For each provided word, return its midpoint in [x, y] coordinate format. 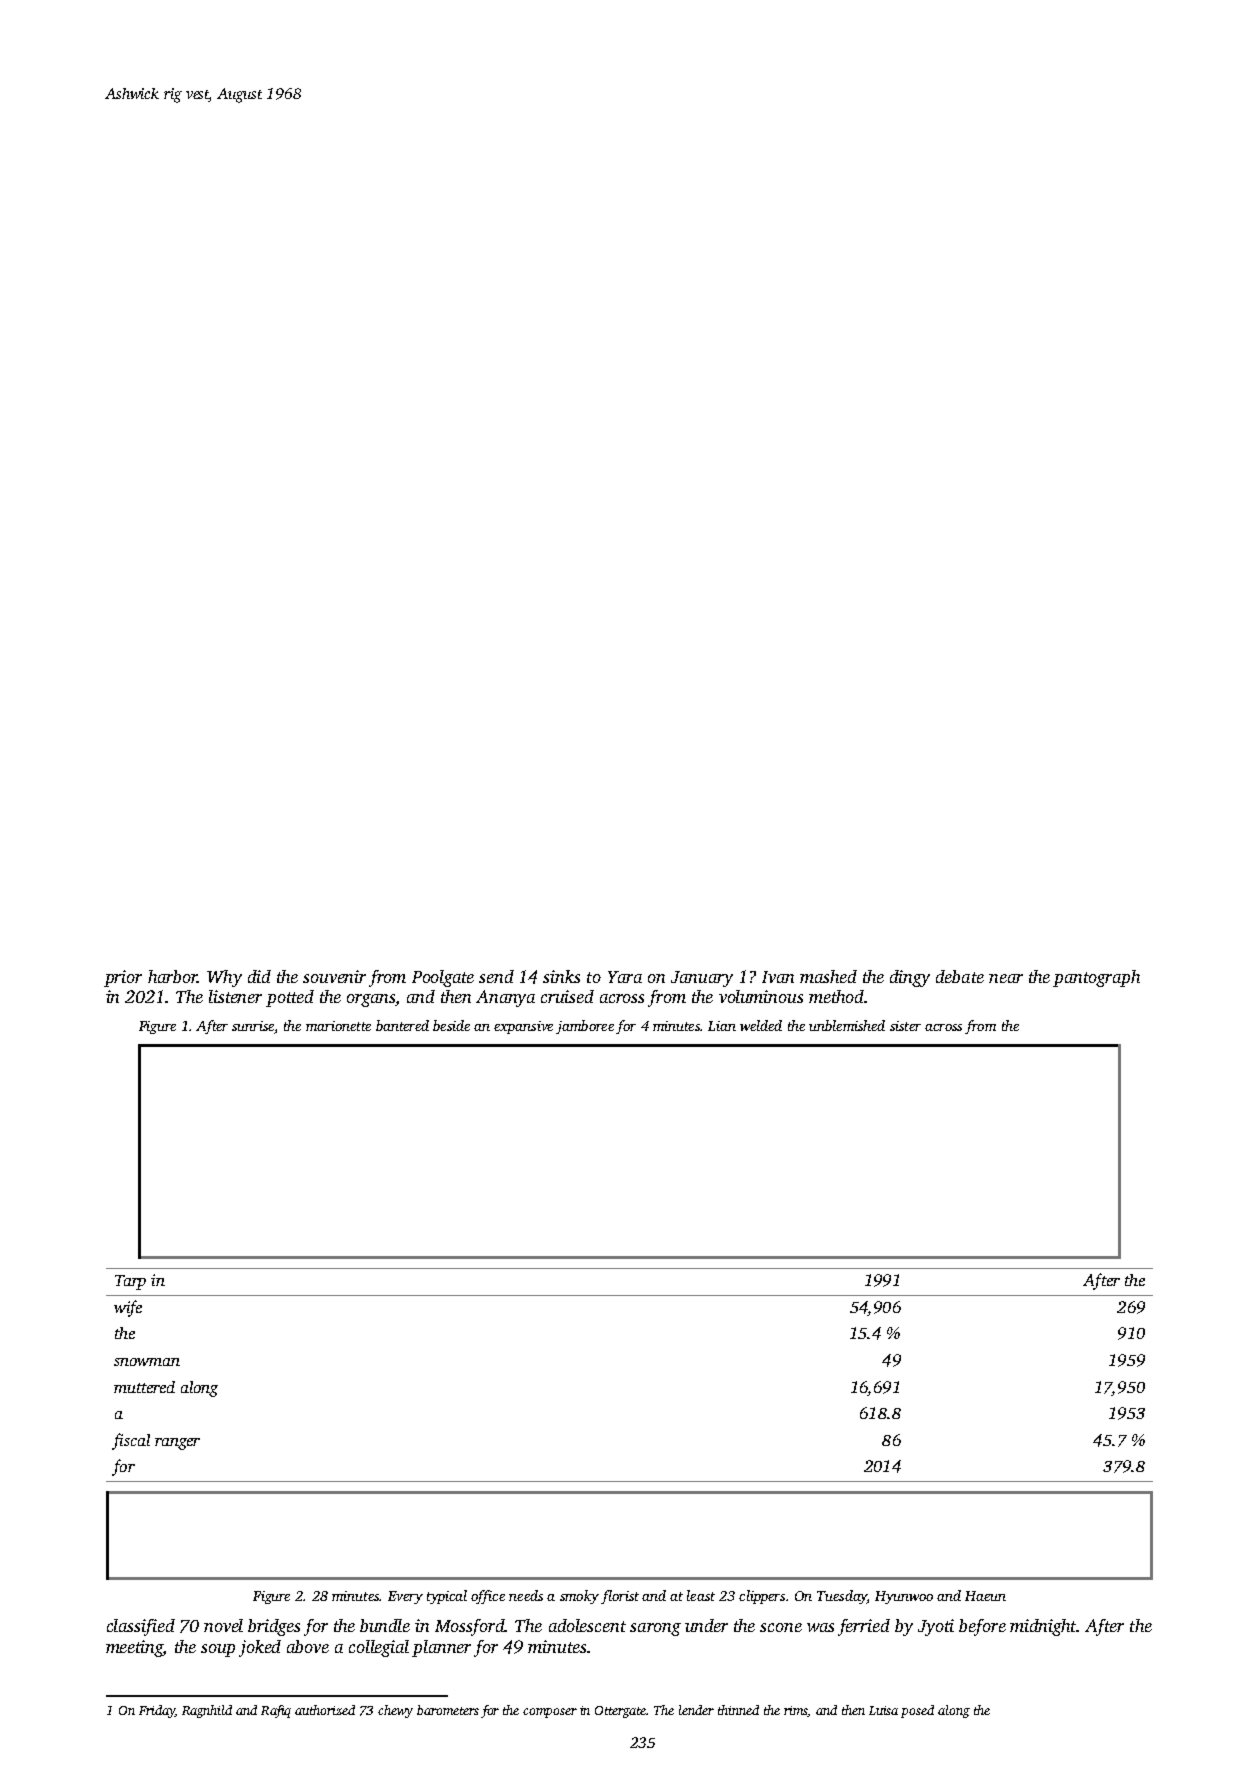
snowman [147, 1362]
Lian [722, 1026]
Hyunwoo [904, 1597]
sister [905, 1026]
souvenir [334, 976]
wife [128, 1308]
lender [696, 1710]
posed [917, 1711]
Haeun [985, 1596]
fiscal [131, 1441]
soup [218, 1650]
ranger [177, 1444]
